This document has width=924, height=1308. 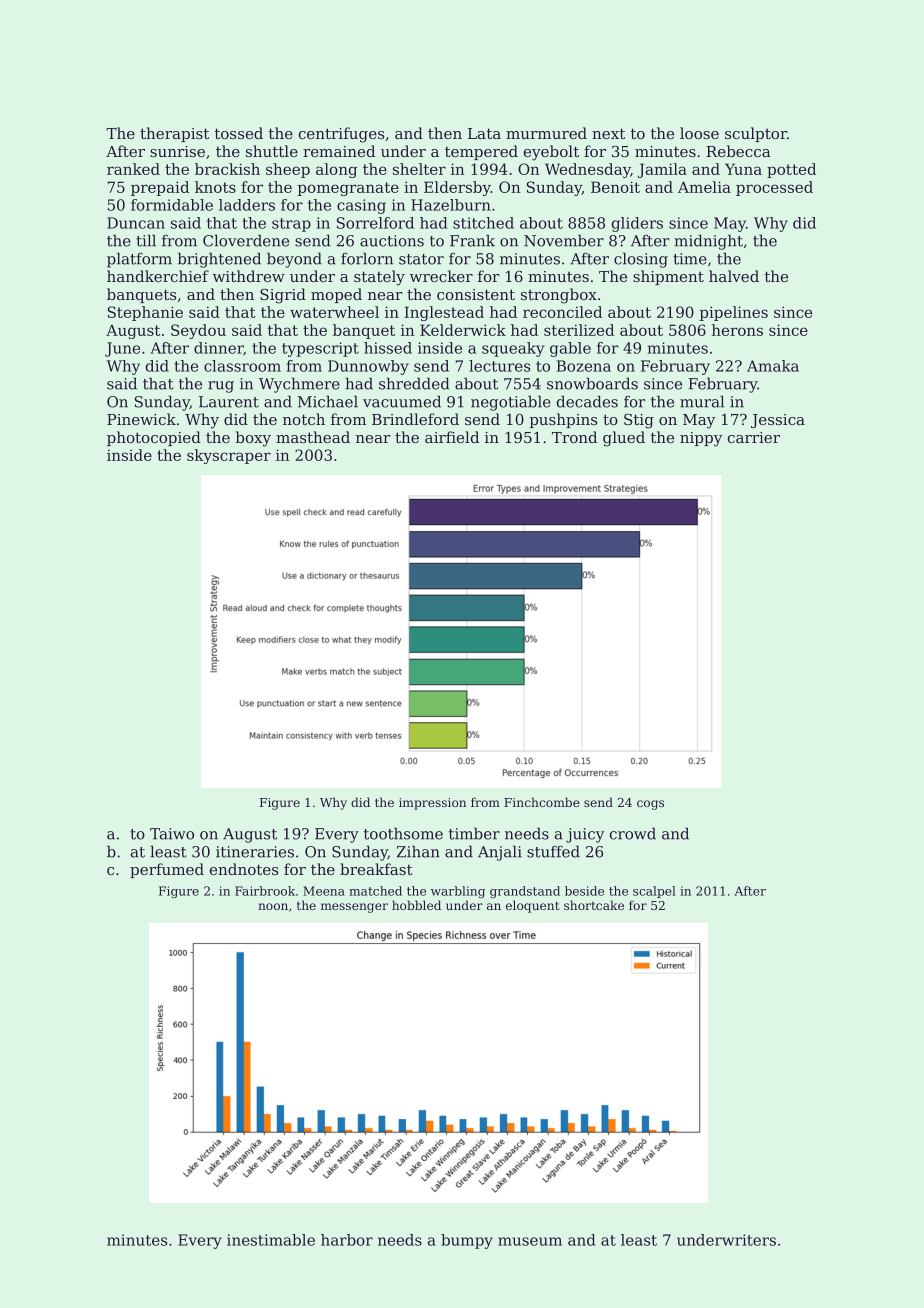 What do you see at coordinates (511, 403) in the document?
I see `negotiable` at bounding box center [511, 403].
